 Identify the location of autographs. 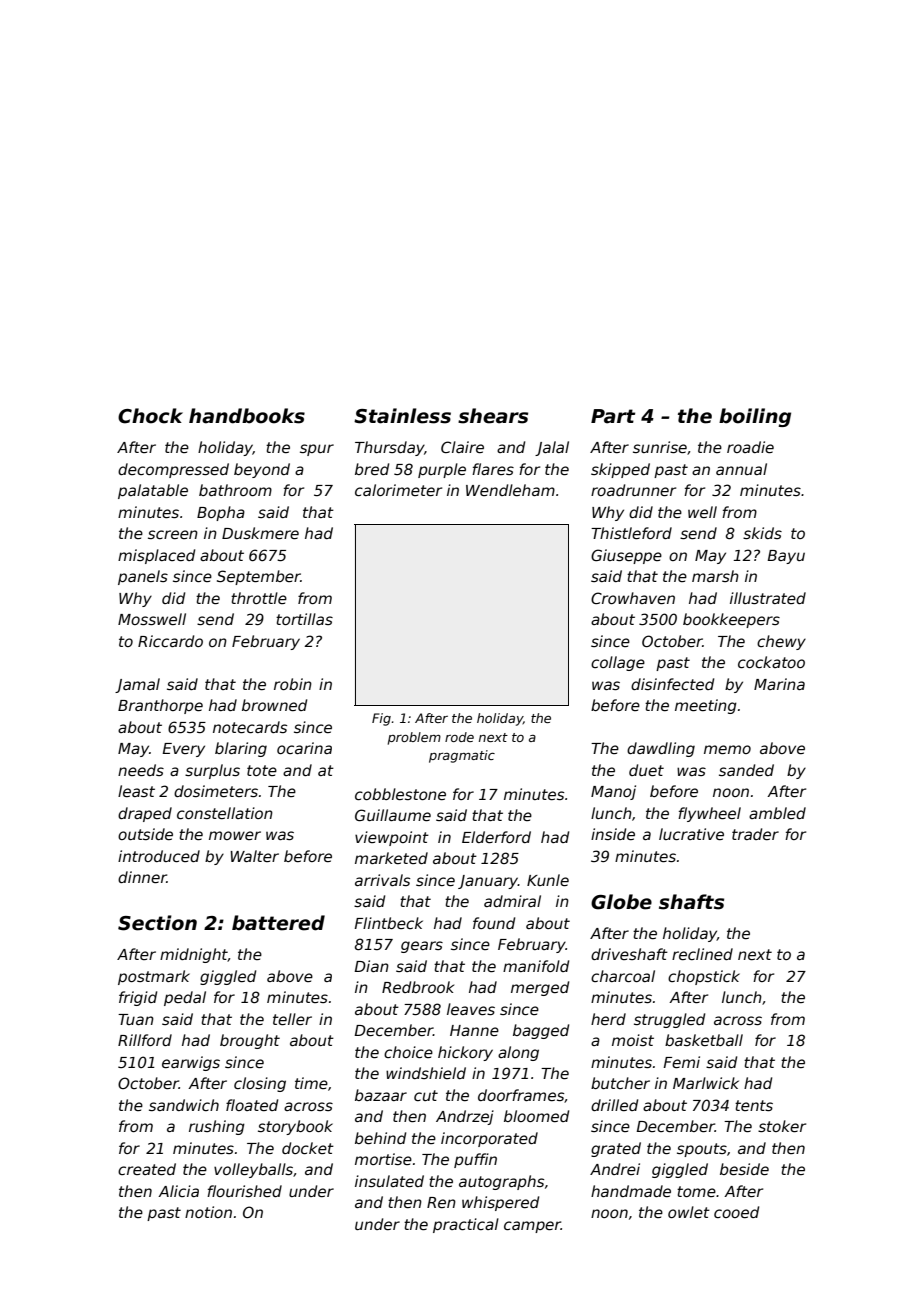
(501, 1182).
